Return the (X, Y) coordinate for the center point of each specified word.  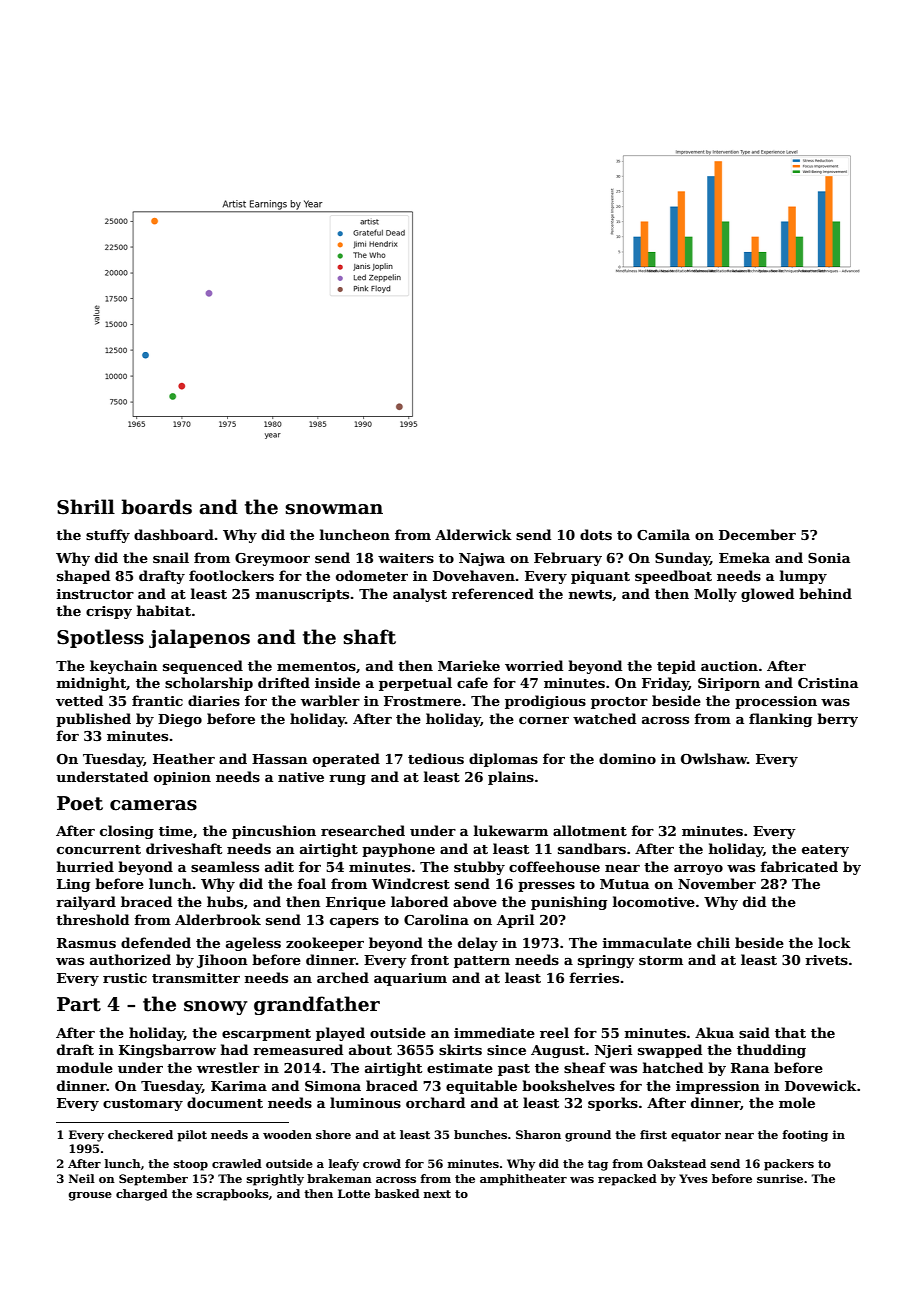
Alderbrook (218, 919)
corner (544, 720)
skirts (460, 1049)
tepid (676, 667)
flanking (780, 720)
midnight (91, 684)
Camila (663, 534)
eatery (825, 851)
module (85, 1067)
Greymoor (272, 559)
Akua (714, 1032)
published (93, 720)
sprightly (275, 1180)
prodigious (545, 702)
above (475, 901)
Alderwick (473, 534)
